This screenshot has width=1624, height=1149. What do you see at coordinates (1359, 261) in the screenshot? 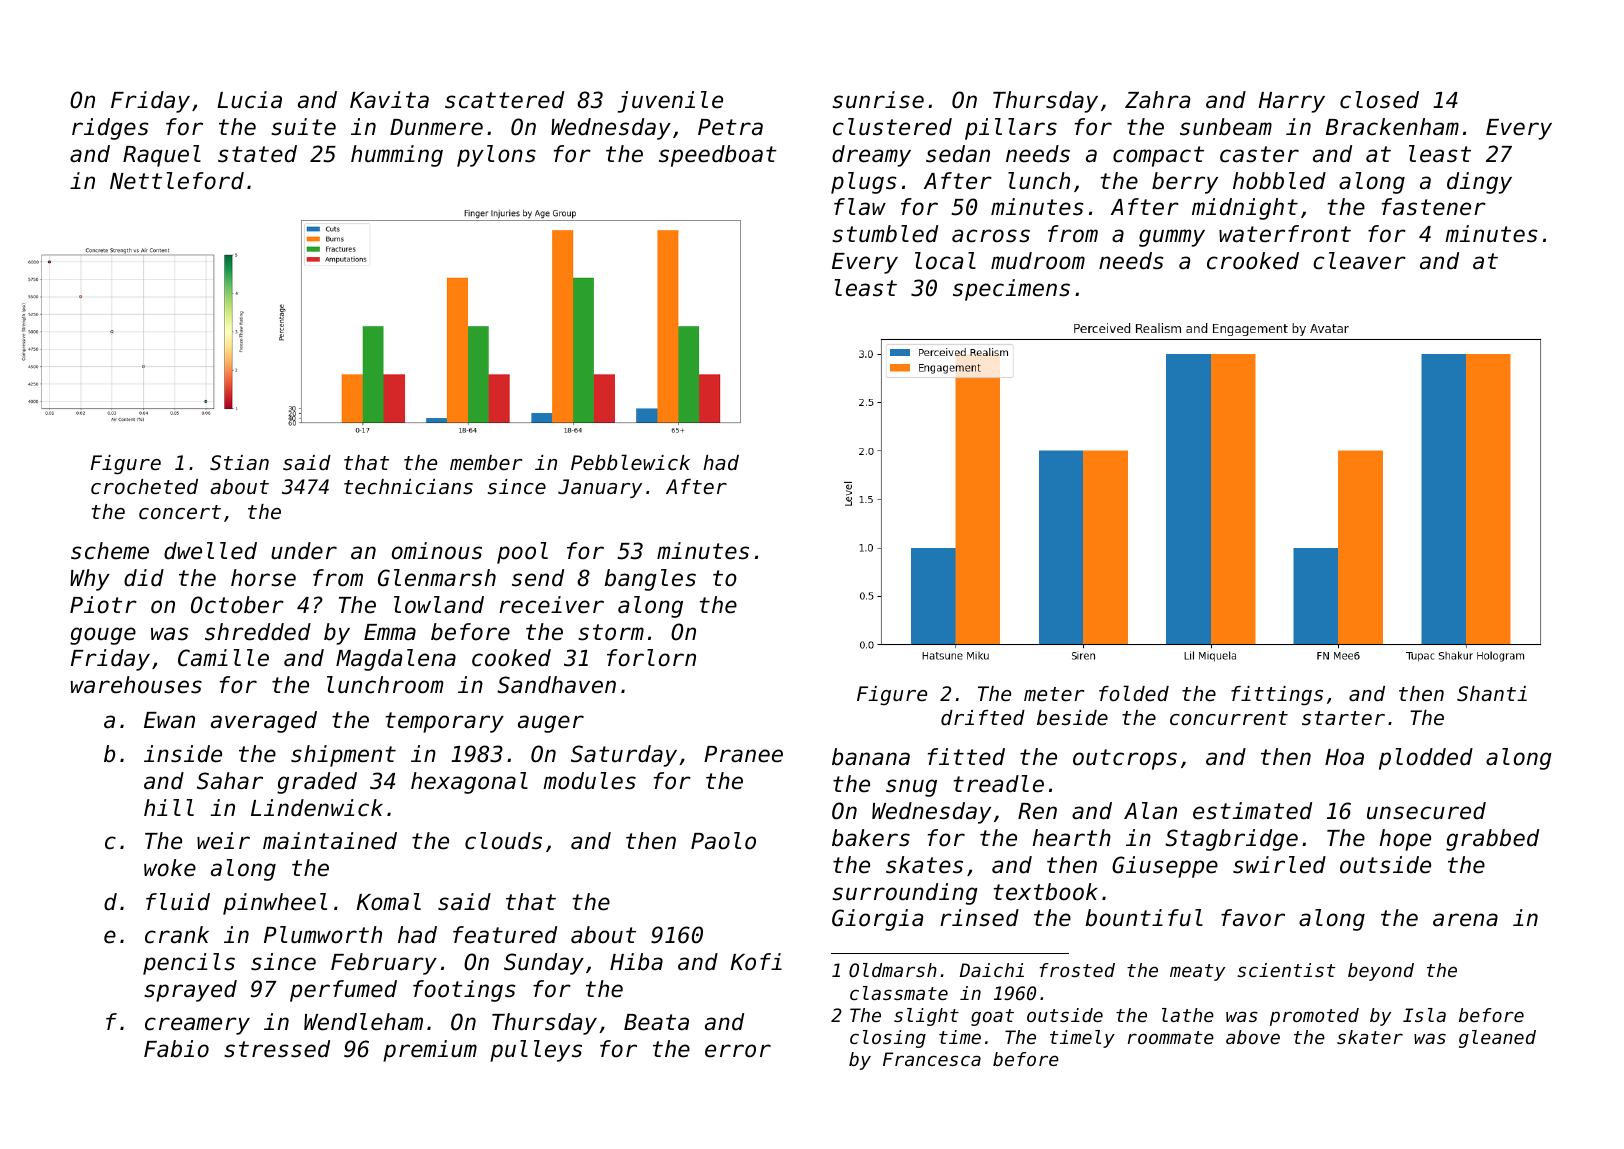
I see `cleaver` at bounding box center [1359, 261].
